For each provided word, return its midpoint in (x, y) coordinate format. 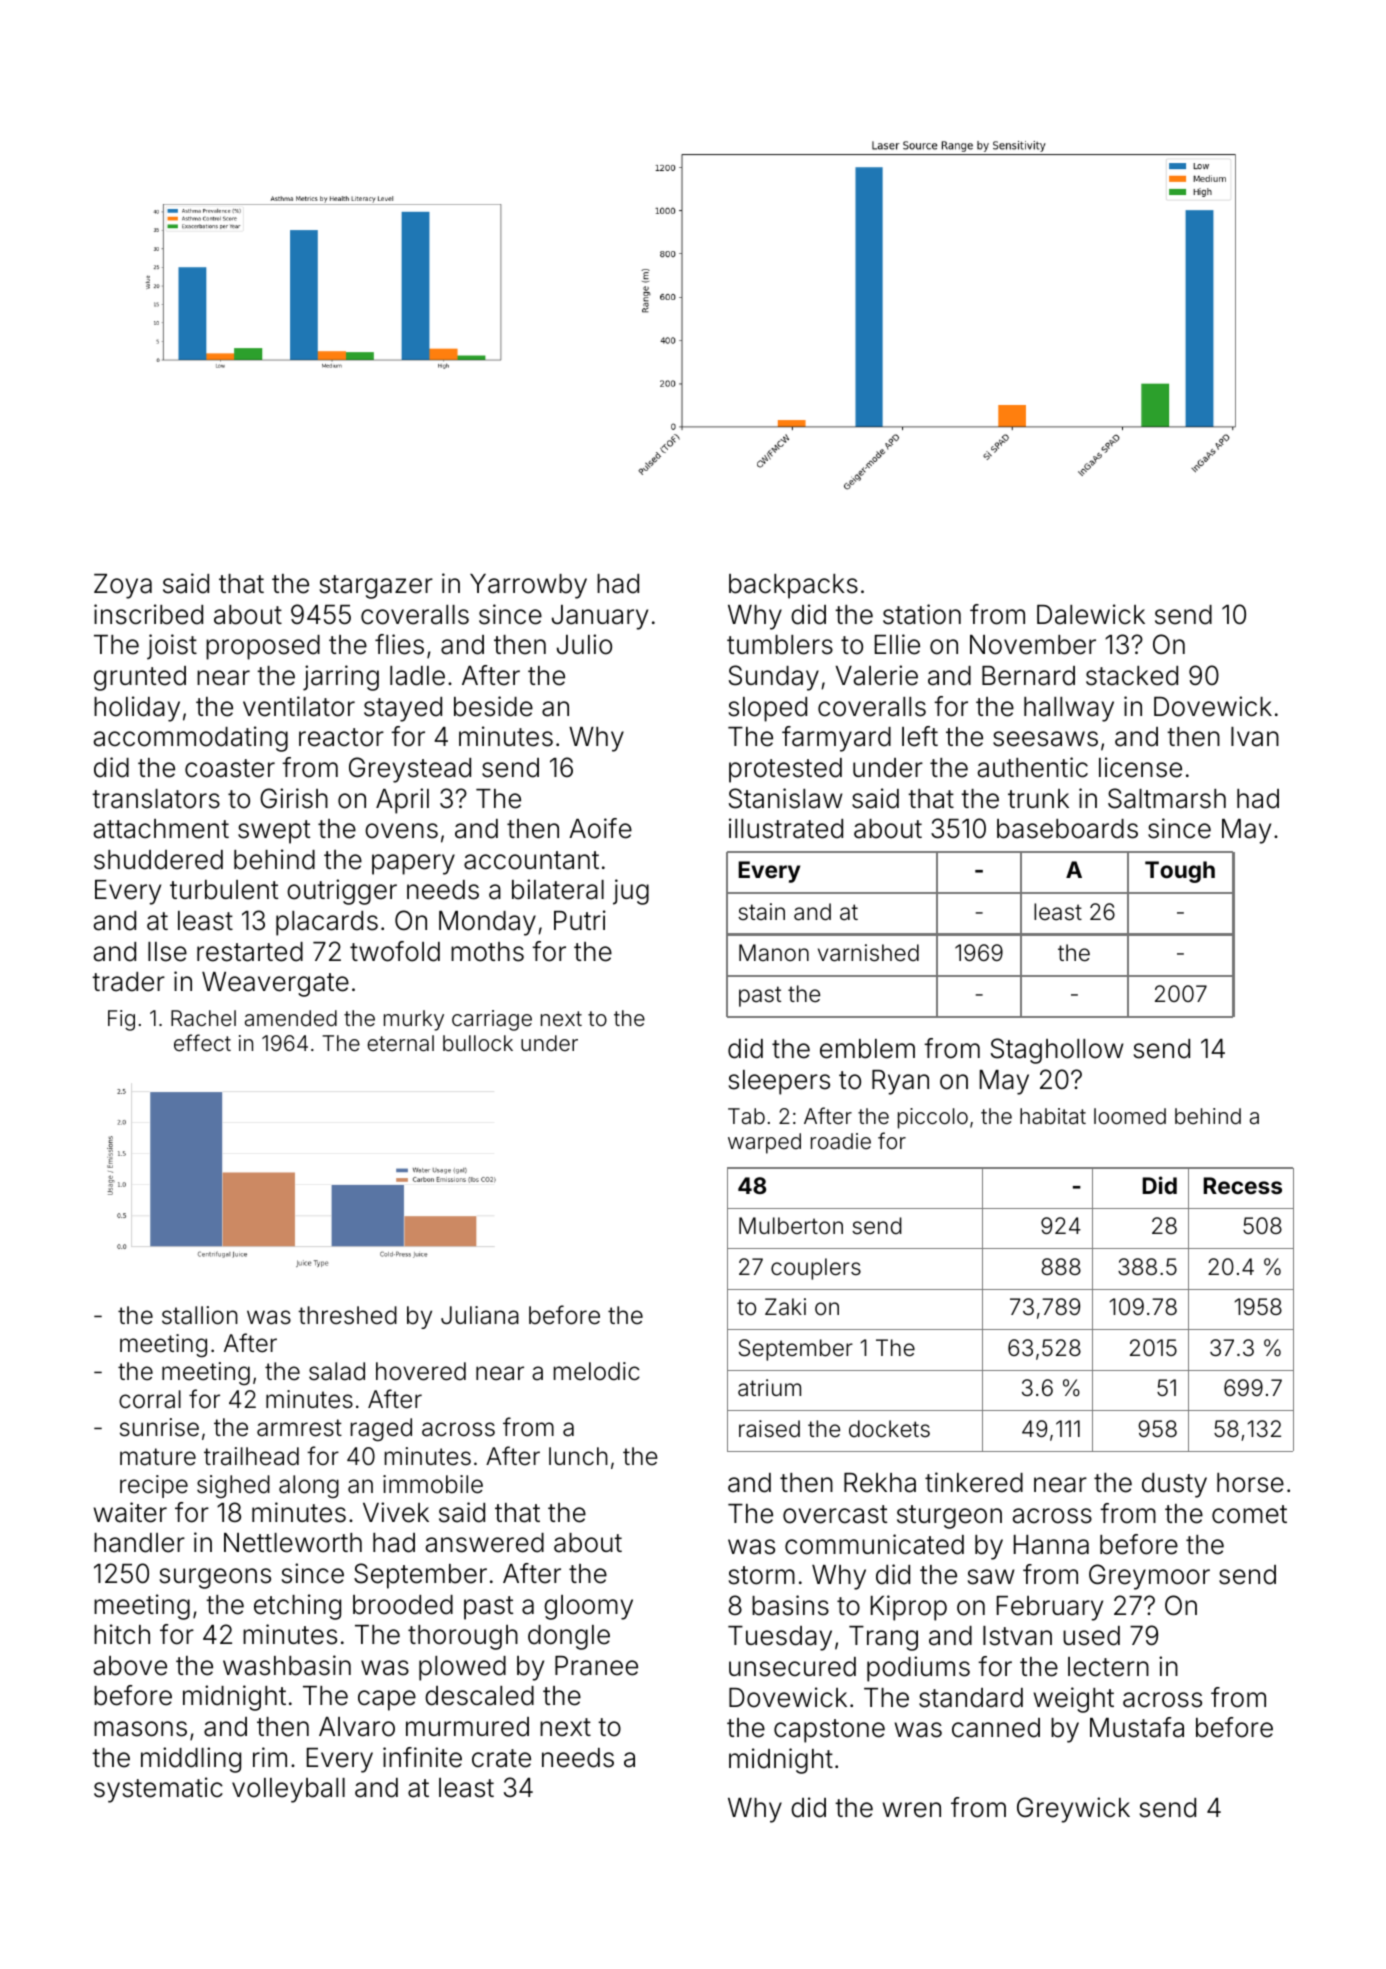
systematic (158, 1790)
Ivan (1255, 737)
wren (912, 1810)
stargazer (376, 587)
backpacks (793, 586)
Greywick (1073, 1810)
